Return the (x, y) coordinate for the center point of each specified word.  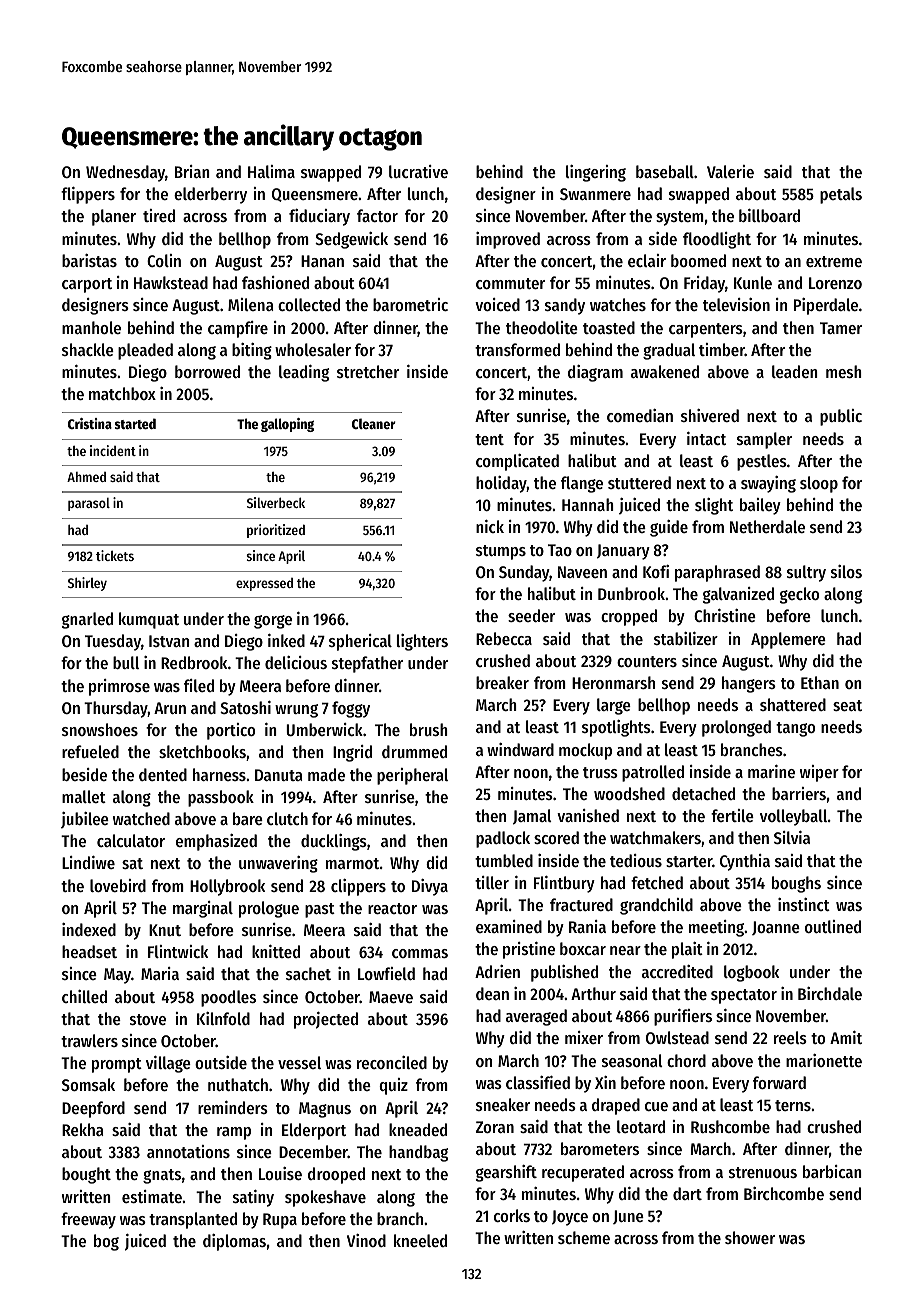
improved (508, 240)
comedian (640, 415)
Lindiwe (88, 862)
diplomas (234, 1242)
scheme (584, 1237)
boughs (796, 884)
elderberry (210, 195)
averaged (536, 1017)
